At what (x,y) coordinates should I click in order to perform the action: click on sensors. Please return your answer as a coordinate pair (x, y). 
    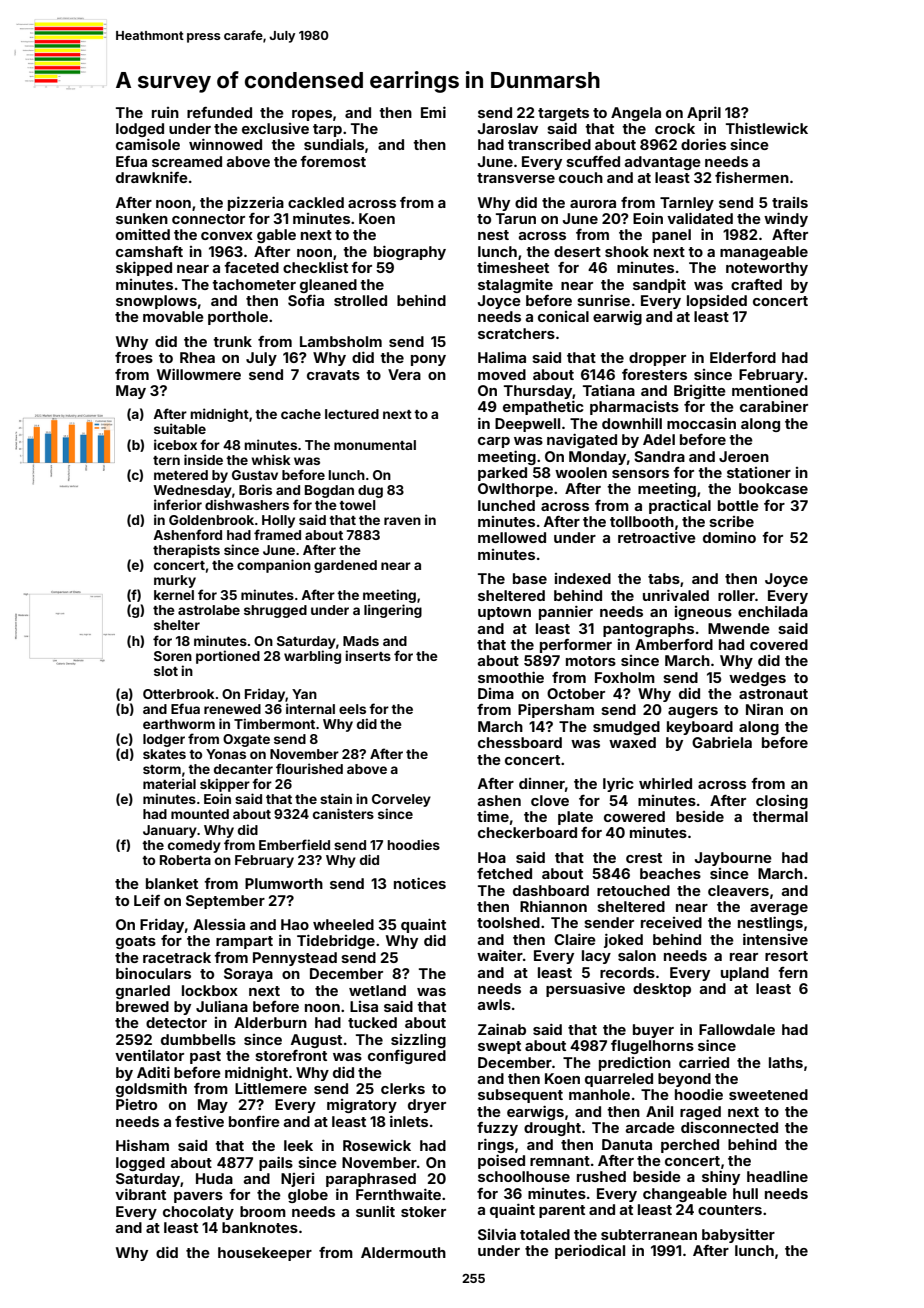
    Looking at the image, I should click on (640, 474).
